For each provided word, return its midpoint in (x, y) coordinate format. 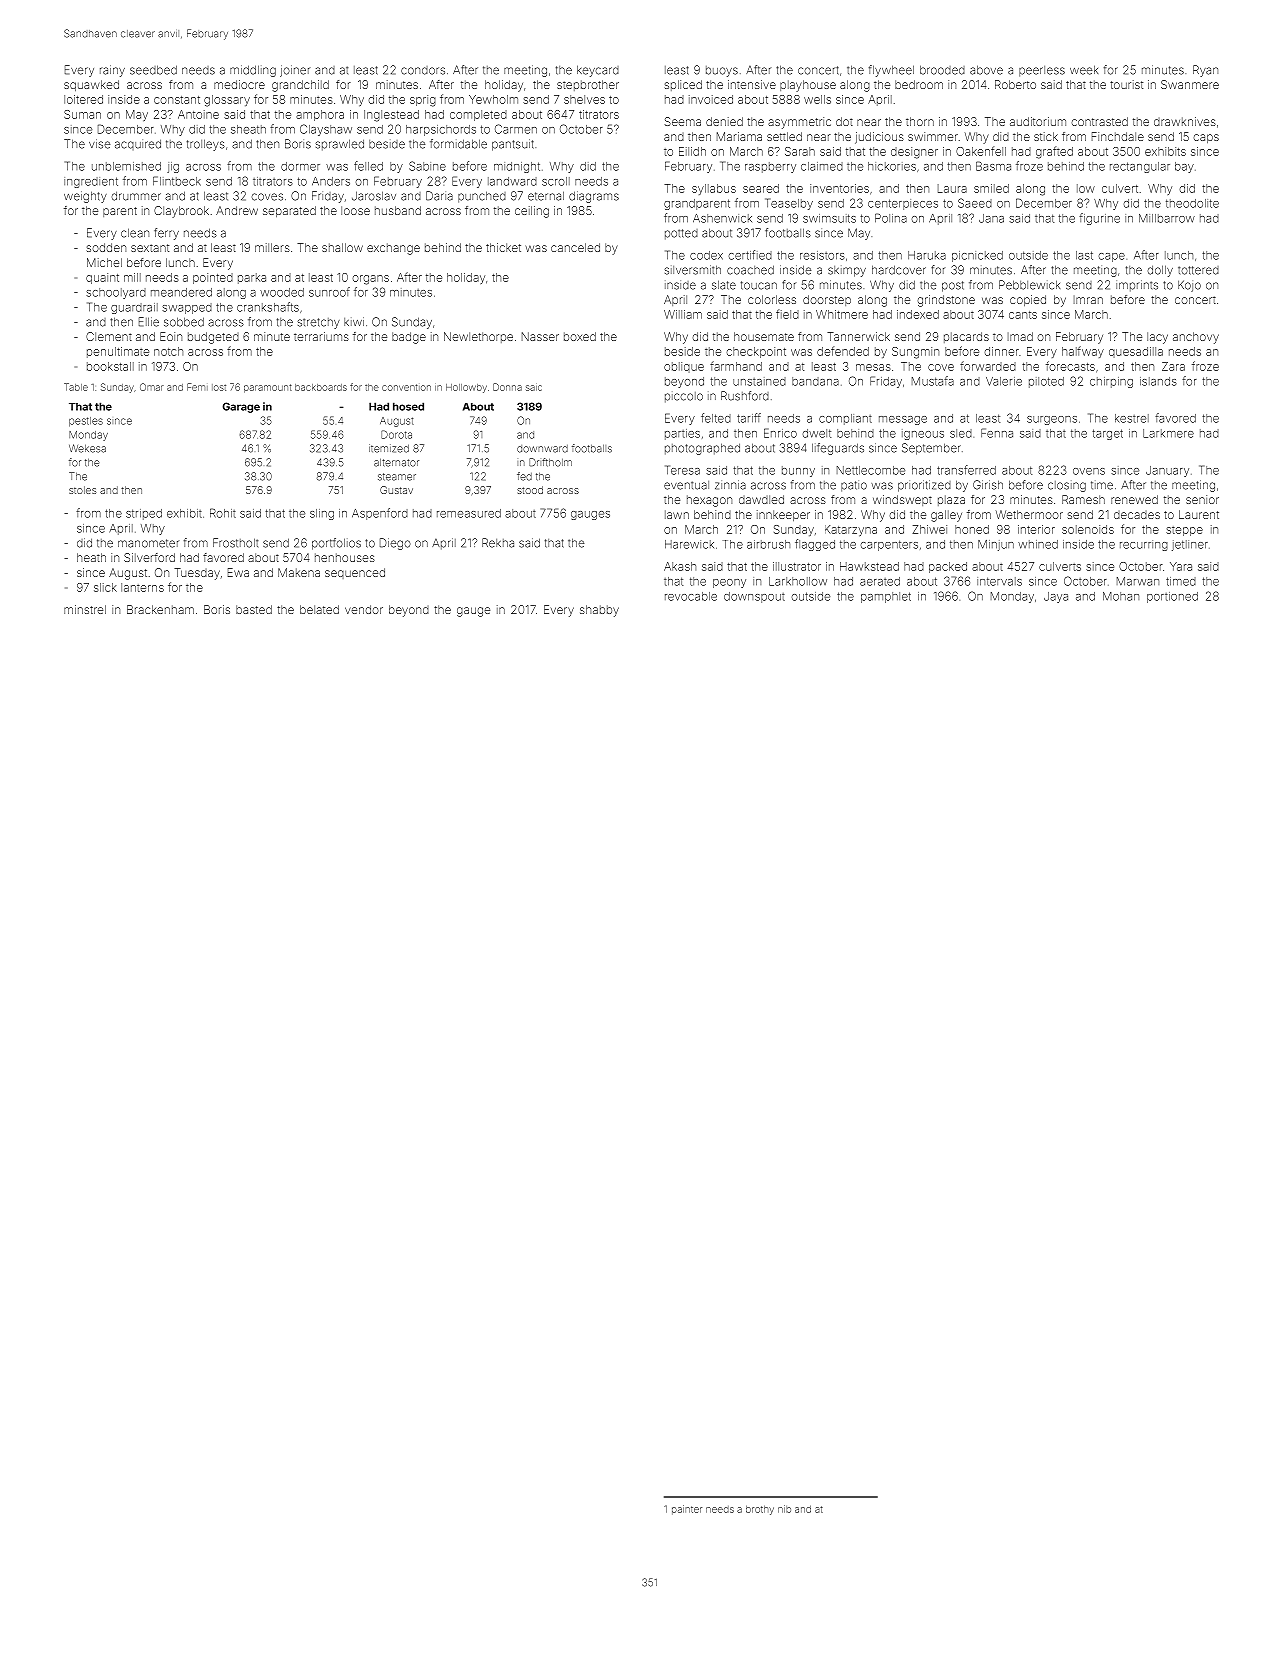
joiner (295, 71)
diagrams (594, 197)
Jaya (1056, 597)
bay (1184, 167)
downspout (754, 597)
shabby (599, 611)
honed (972, 529)
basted (254, 609)
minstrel (85, 609)
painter (687, 1510)
